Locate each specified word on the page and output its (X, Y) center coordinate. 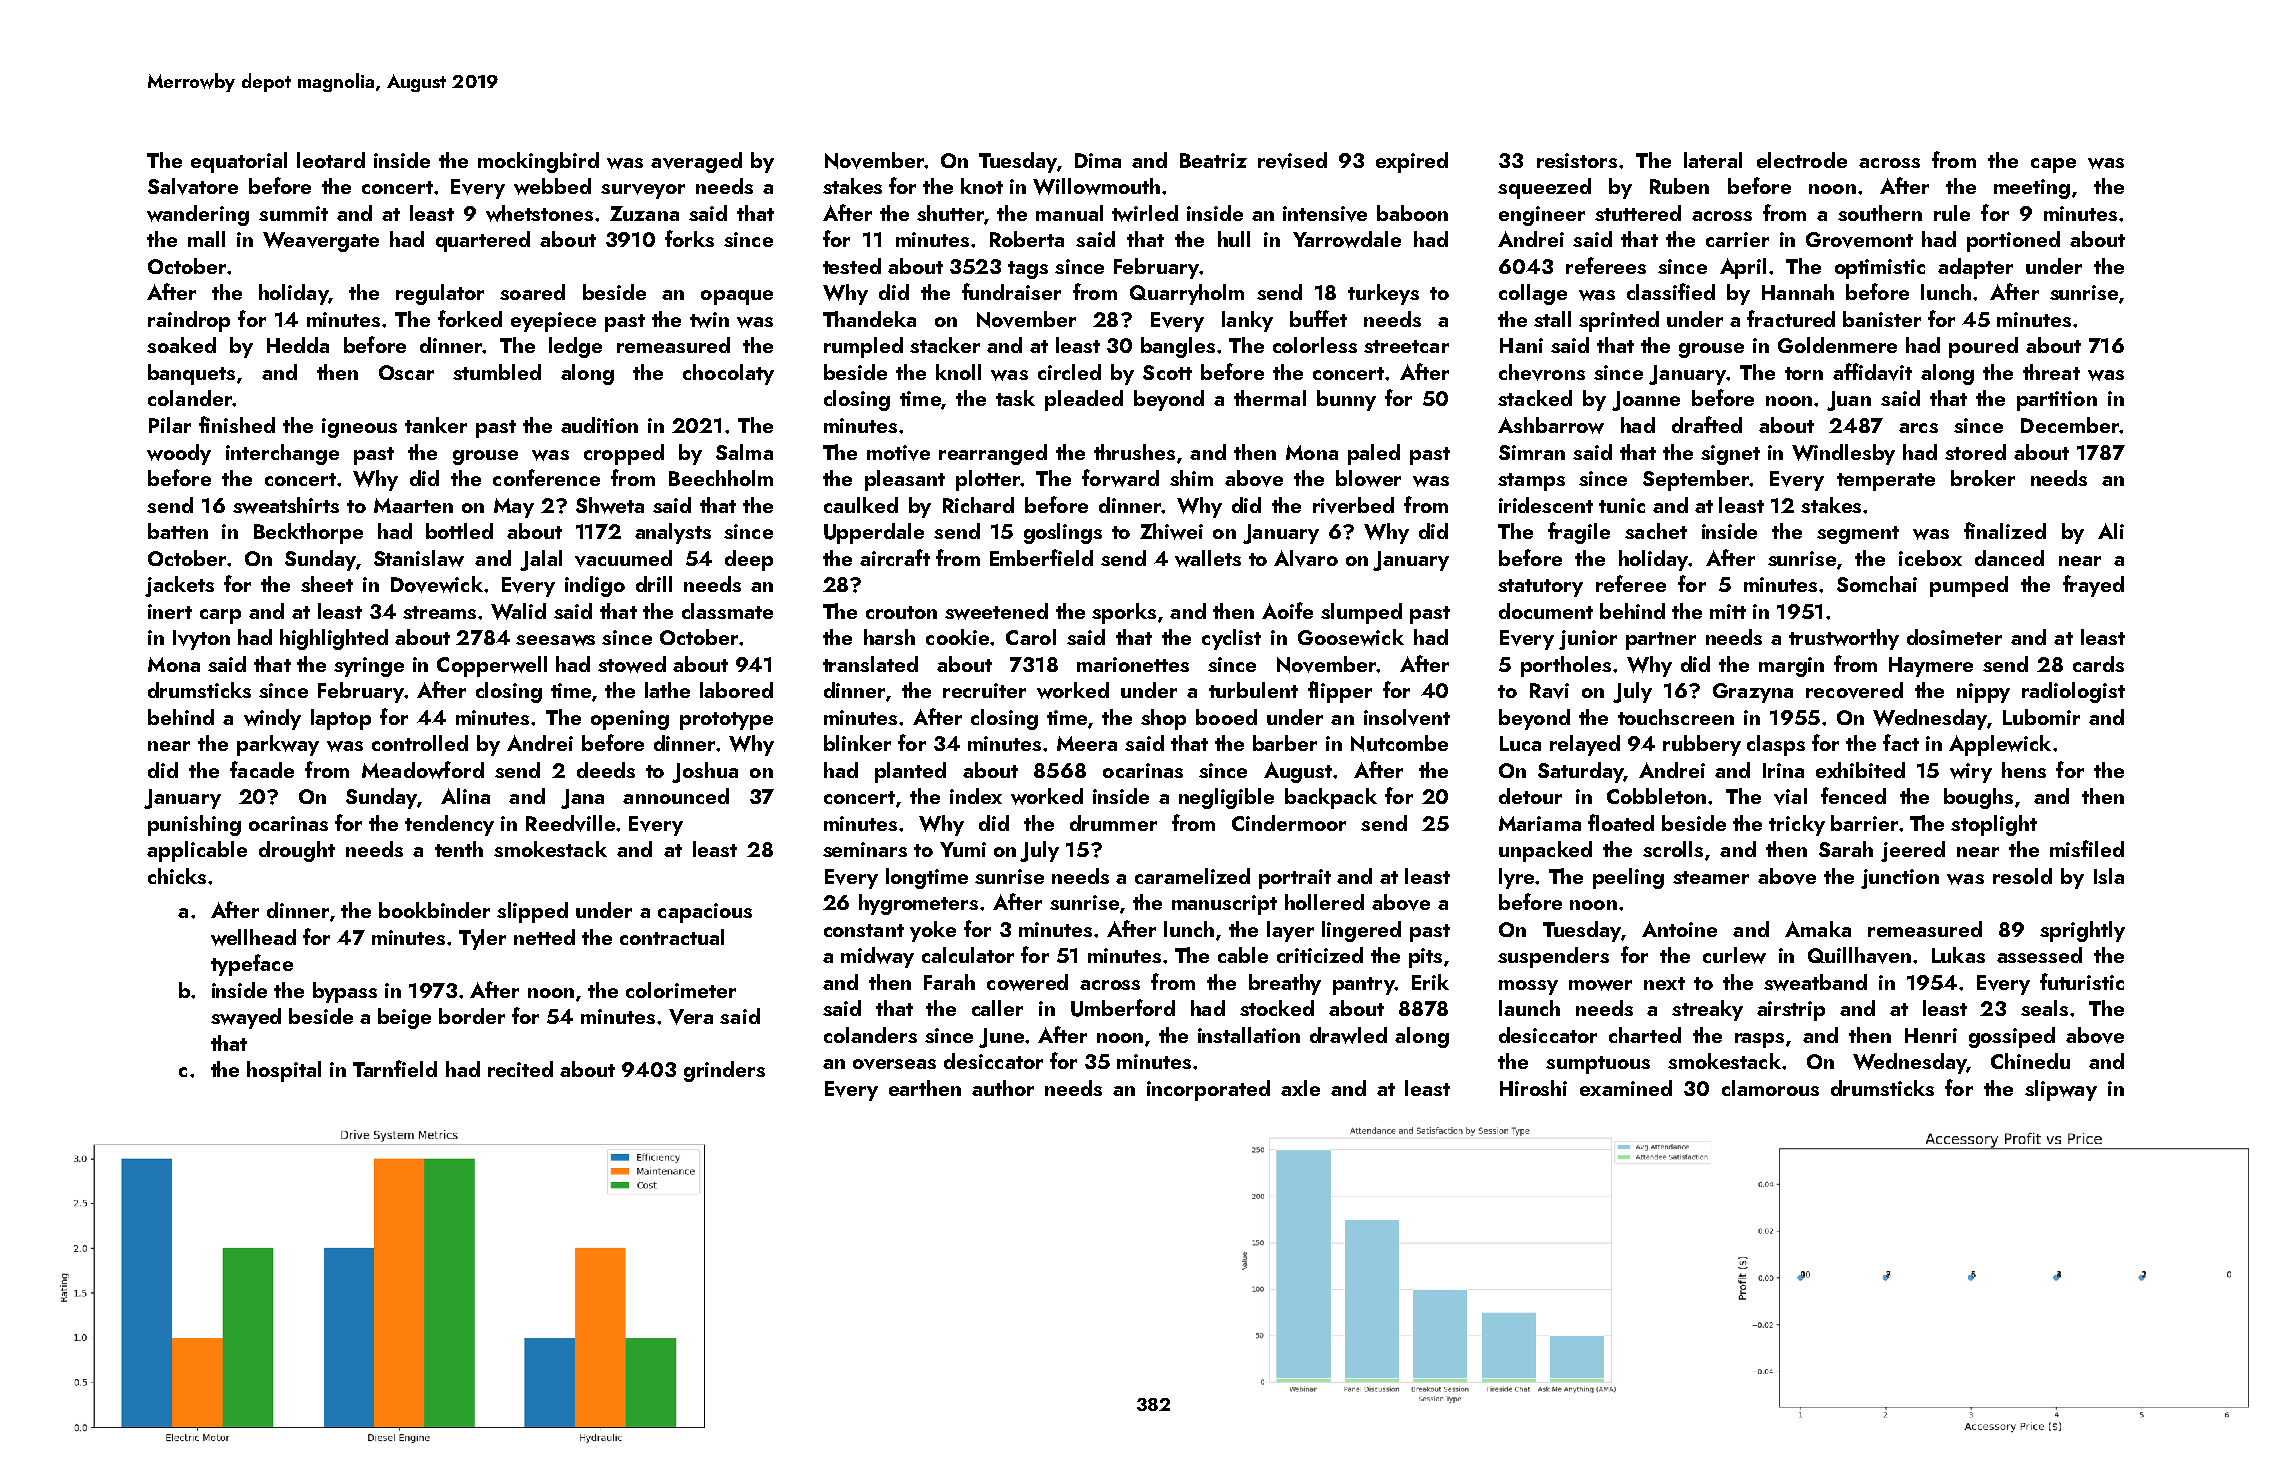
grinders (724, 1071)
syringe (369, 667)
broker (1983, 478)
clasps (1776, 745)
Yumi (963, 849)
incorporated (1208, 1090)
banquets (191, 374)
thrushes (1134, 452)
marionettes (1133, 664)
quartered (483, 241)
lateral (1713, 160)
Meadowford (423, 770)
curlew (1734, 955)
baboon (1412, 213)
